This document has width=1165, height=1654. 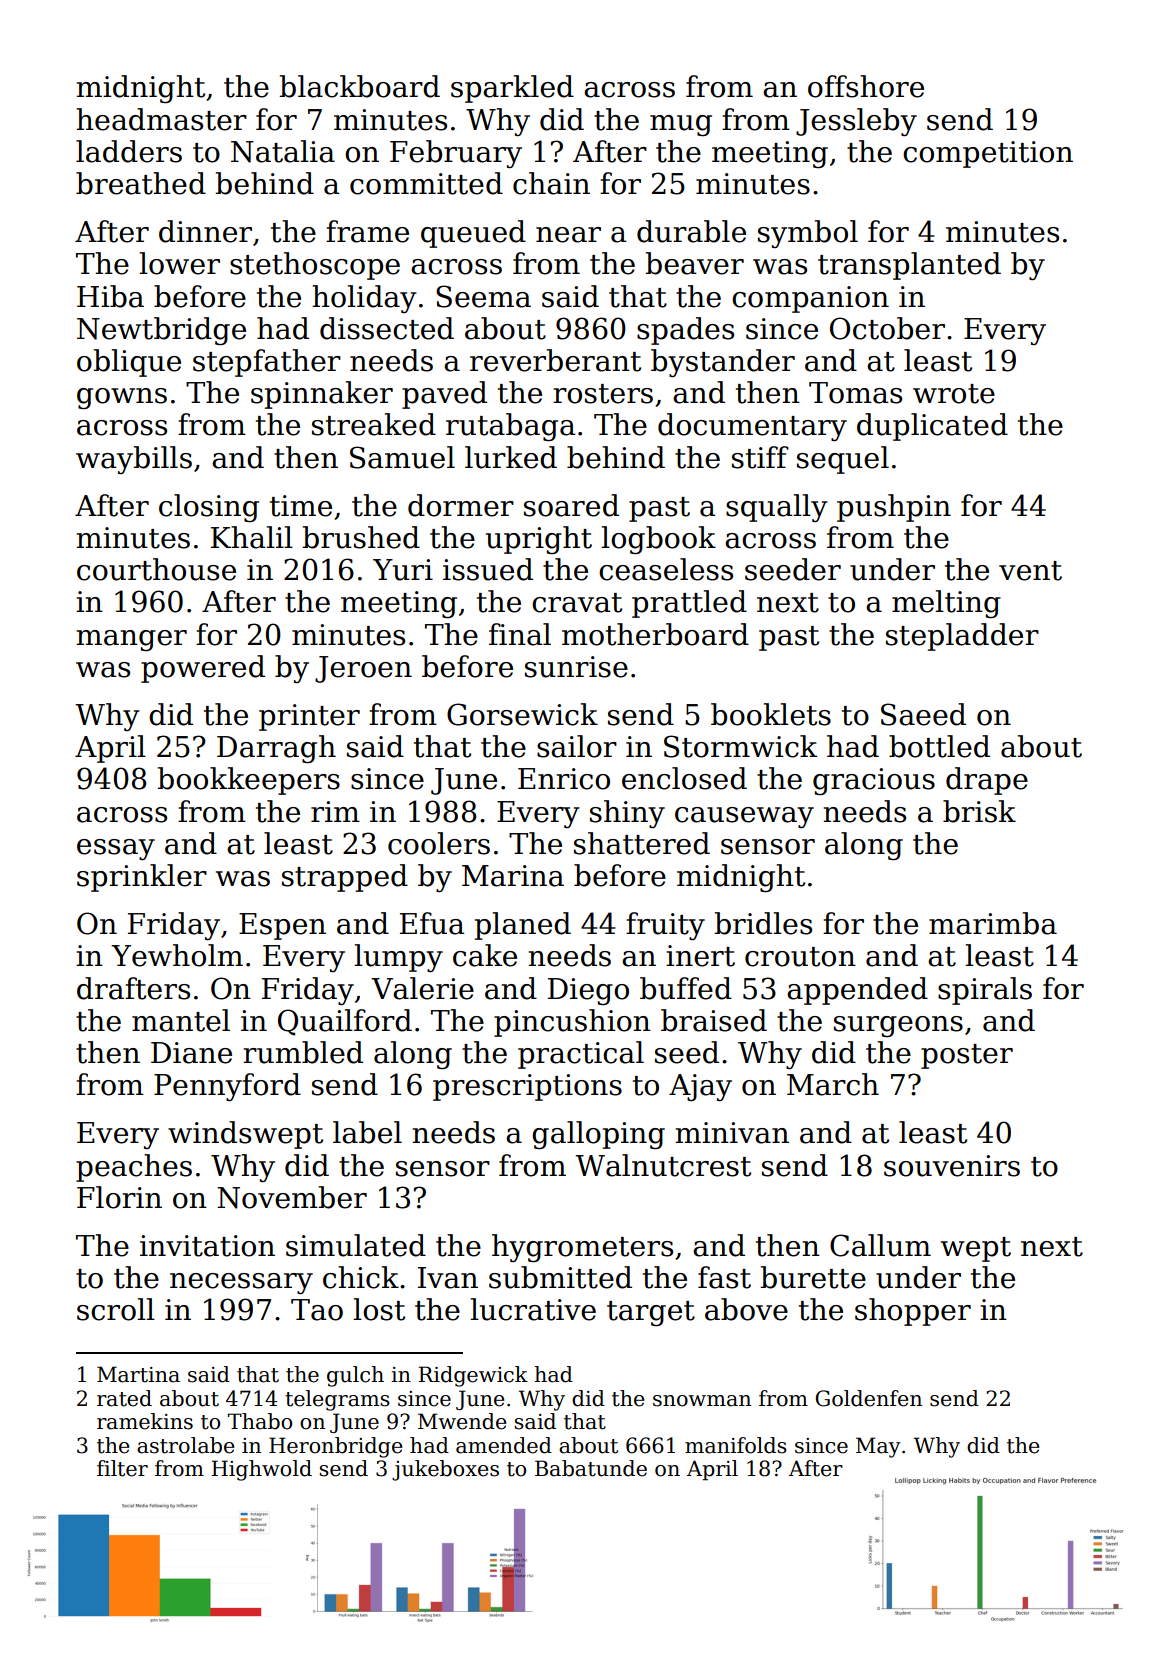 I want to click on braised, so click(x=714, y=1020).
